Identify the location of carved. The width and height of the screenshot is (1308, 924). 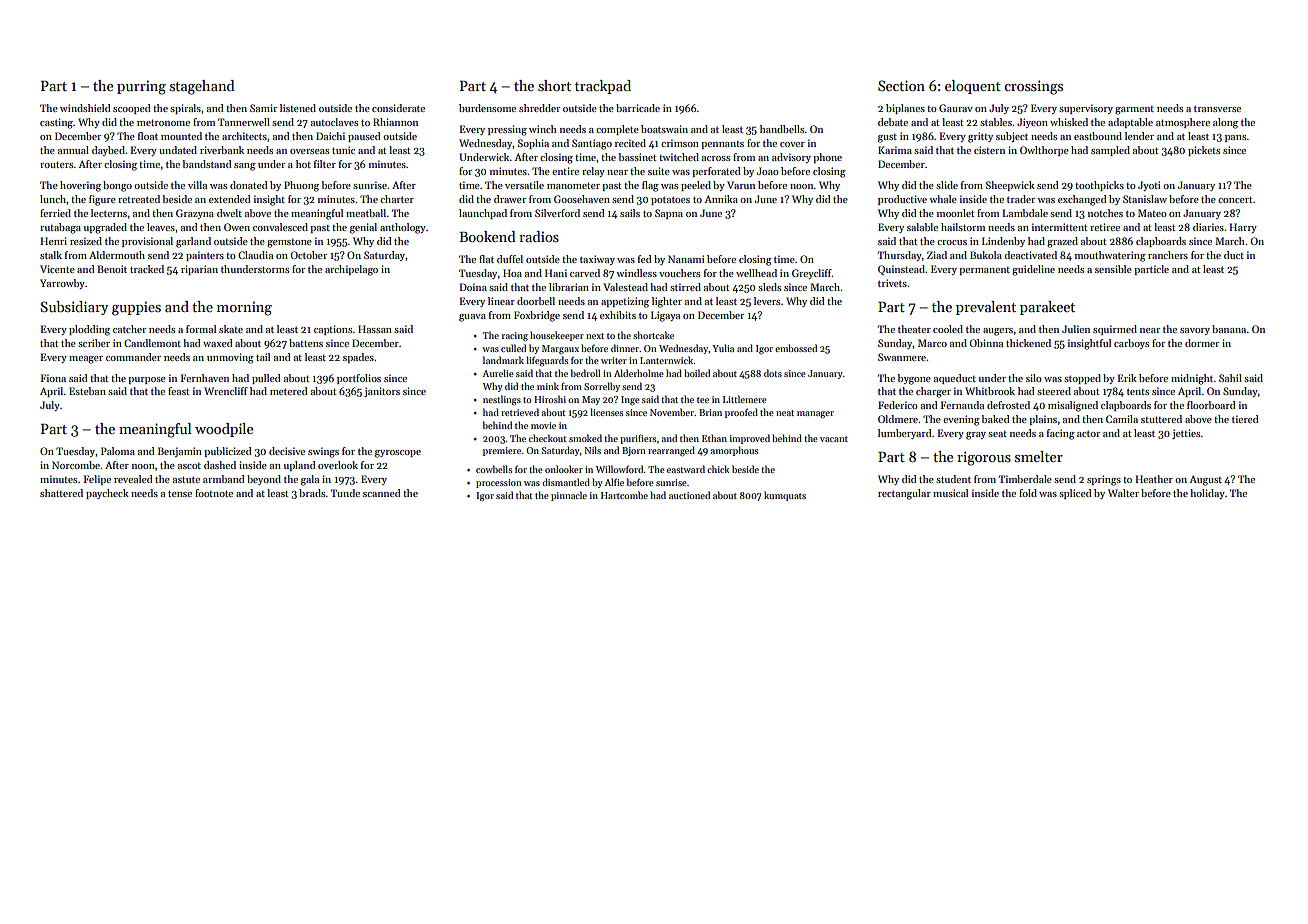
(585, 273).
